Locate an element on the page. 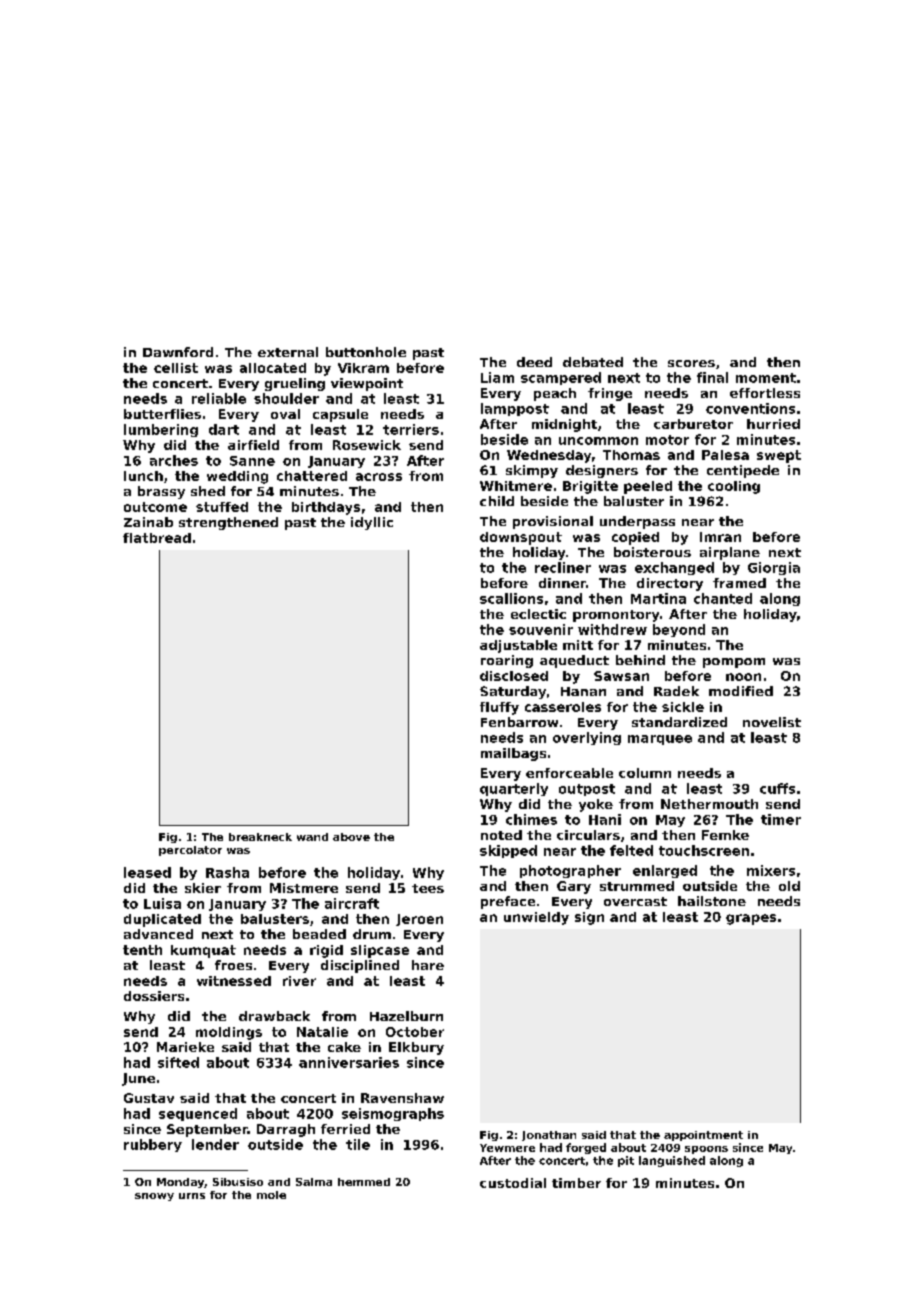  birthdays is located at coordinates (326, 508).
